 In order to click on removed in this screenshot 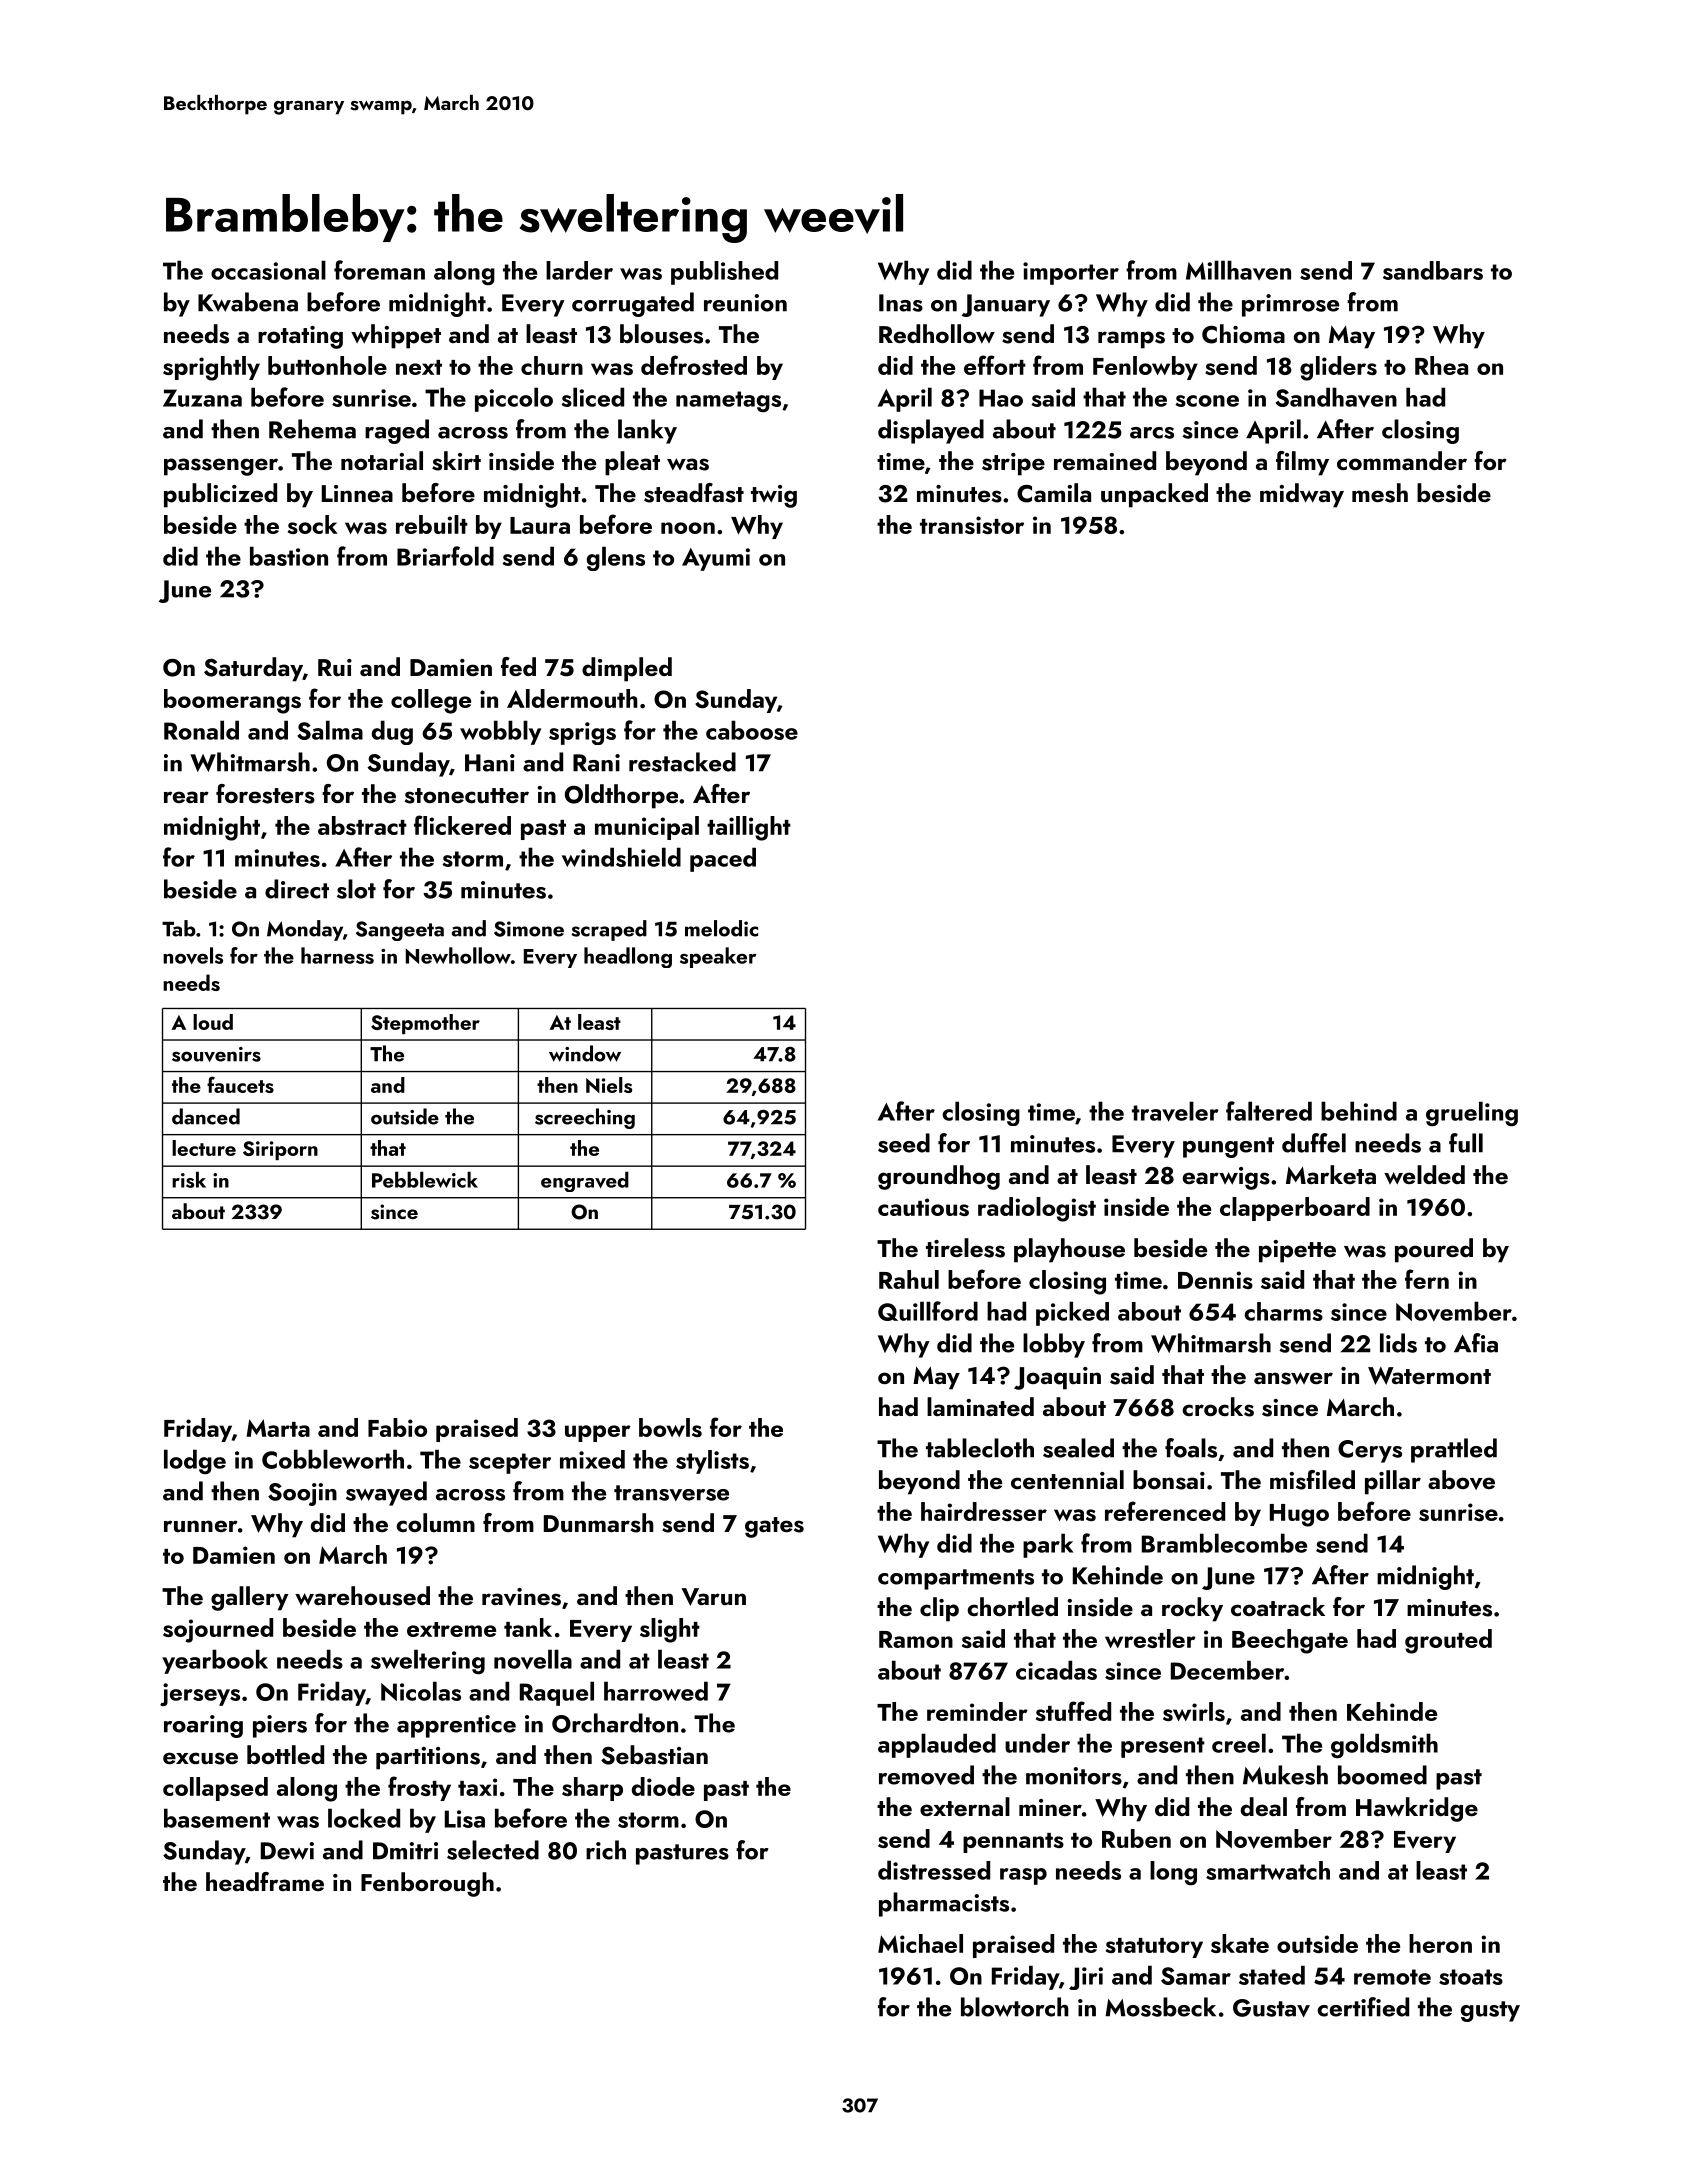, I will do `click(926, 1775)`.
